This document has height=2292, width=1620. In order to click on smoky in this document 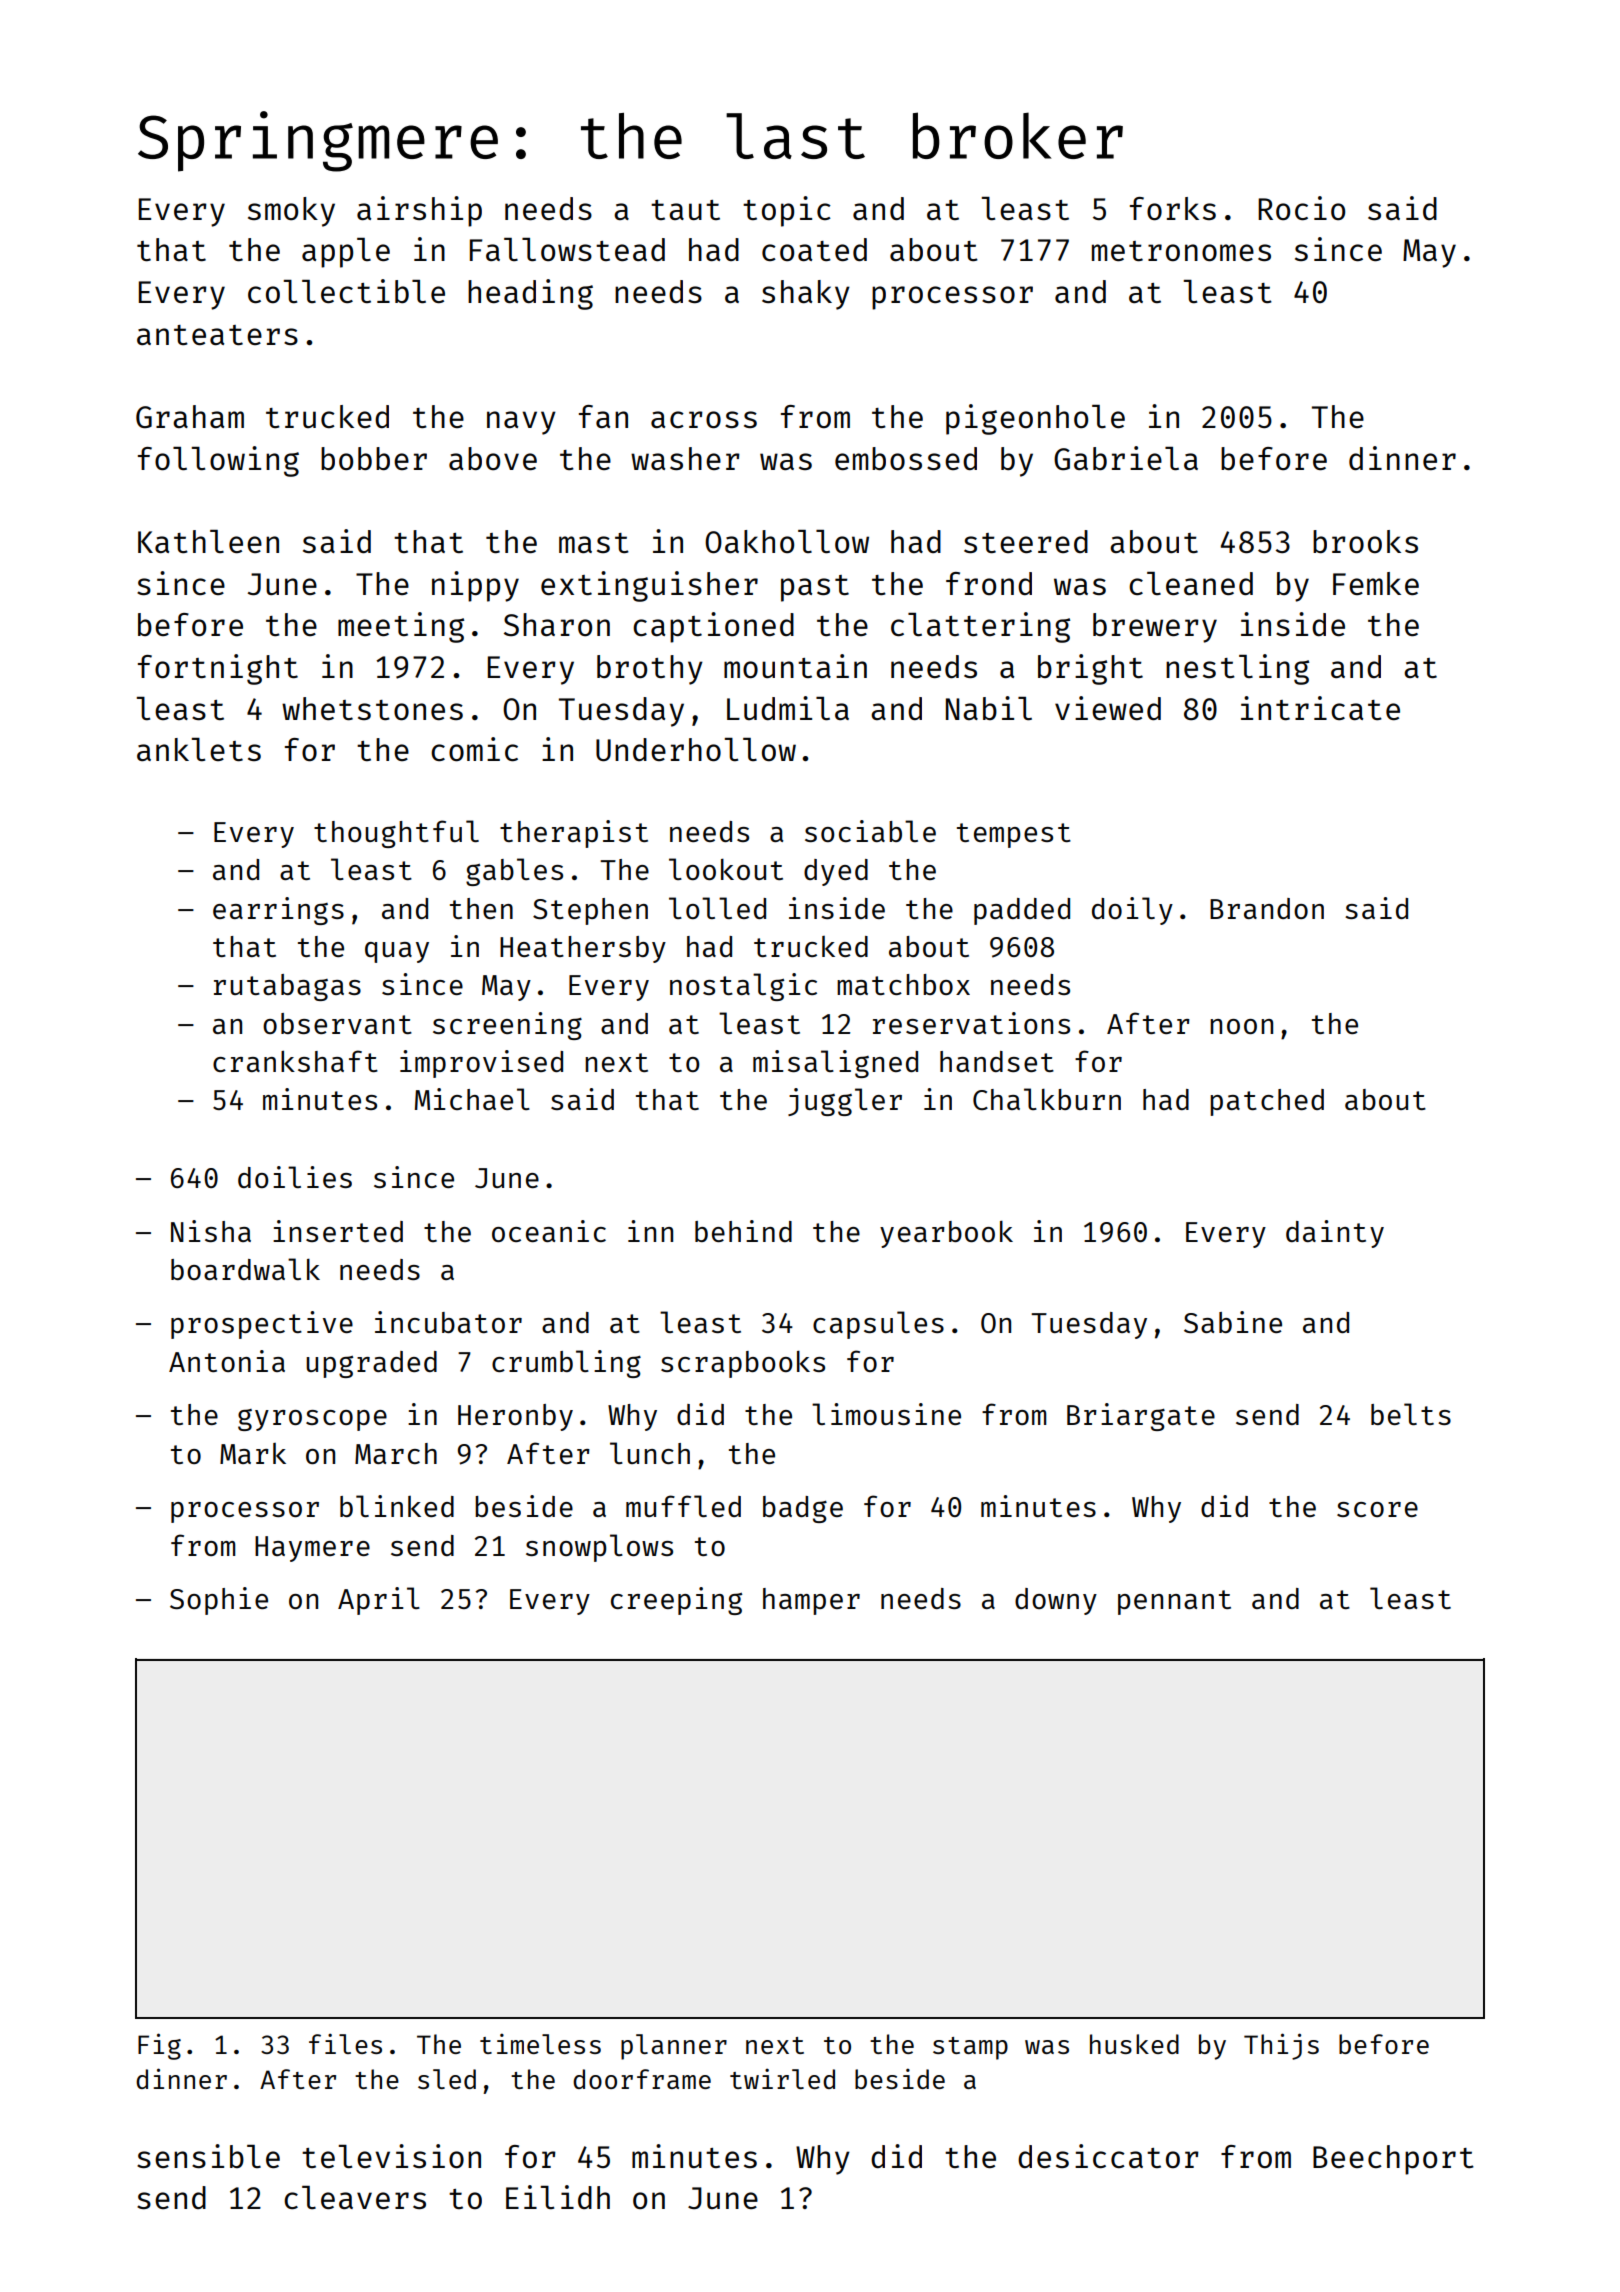, I will do `click(291, 212)`.
